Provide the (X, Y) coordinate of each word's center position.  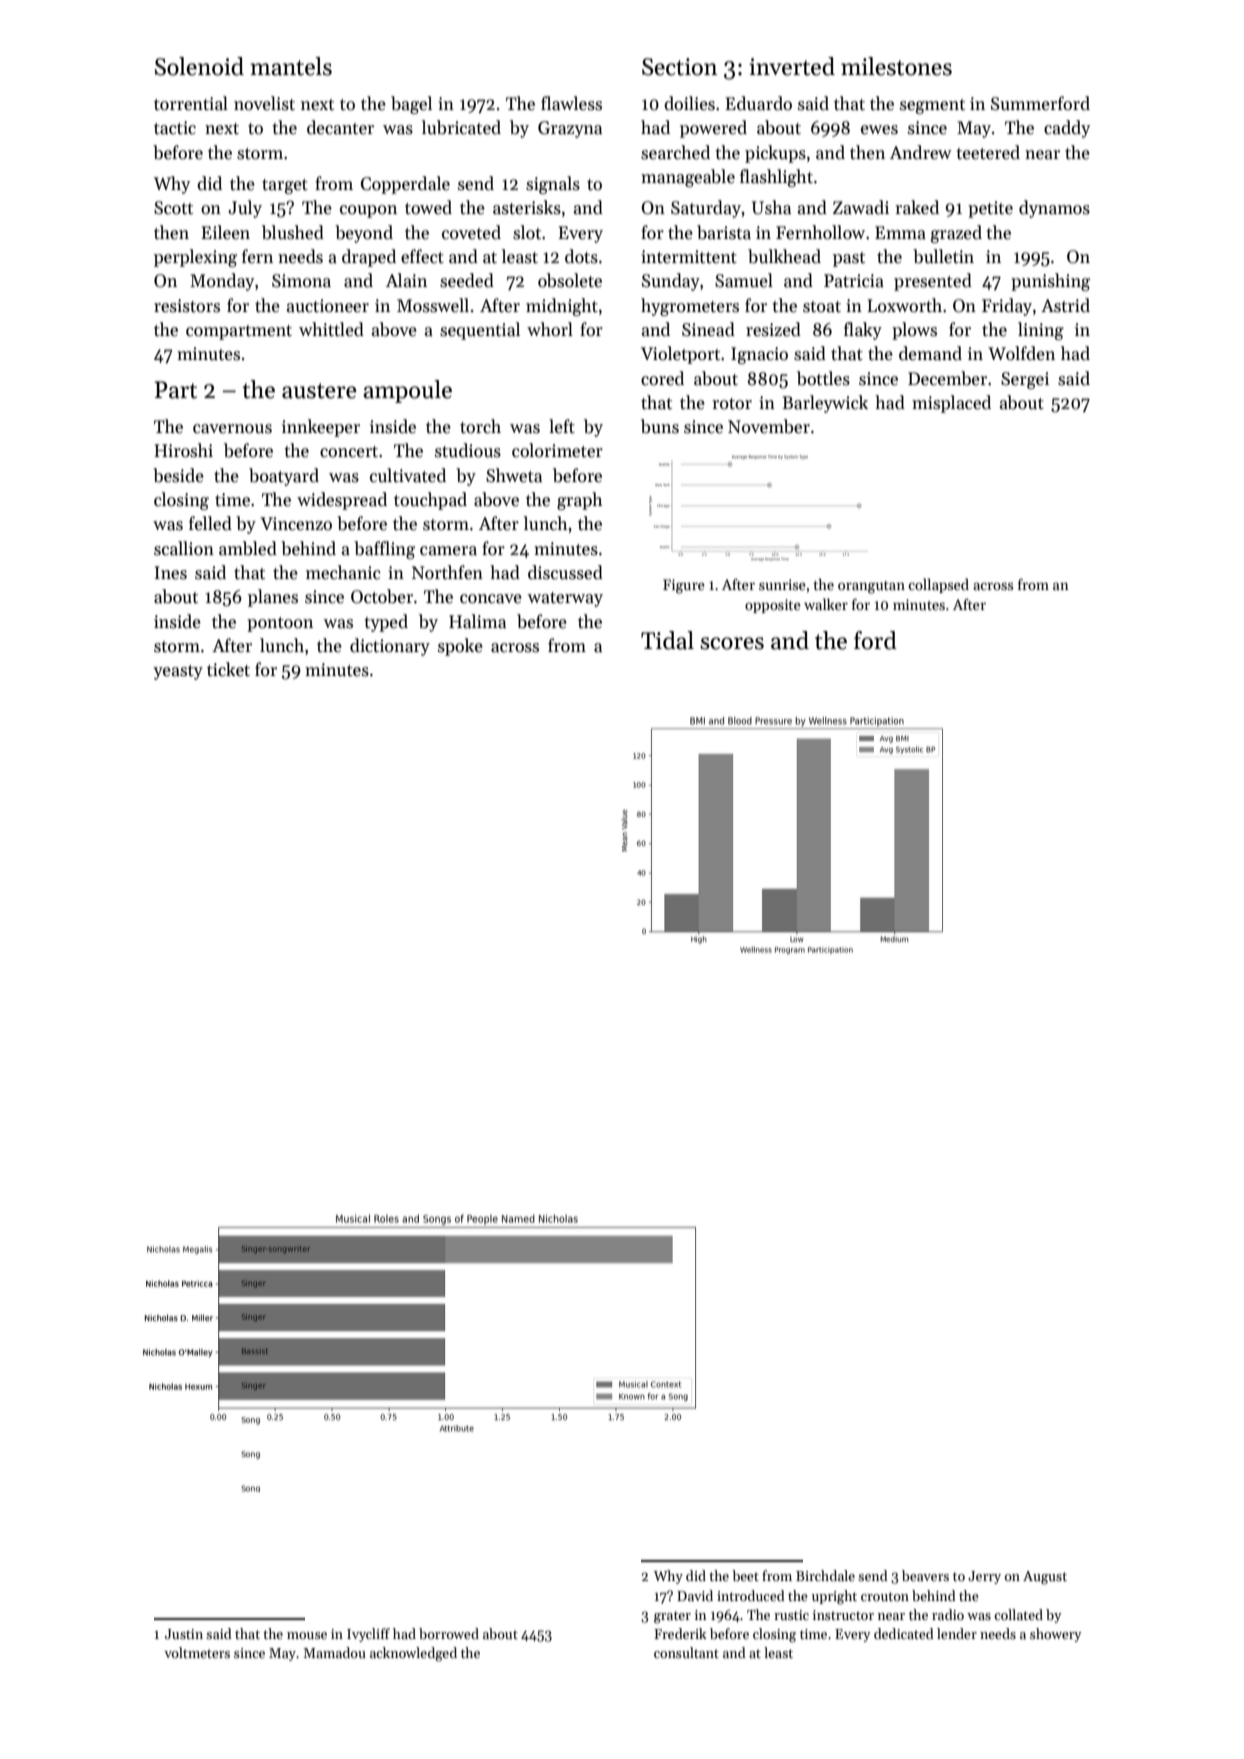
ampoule (407, 391)
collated (1018, 1614)
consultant (686, 1652)
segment (932, 106)
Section (679, 67)
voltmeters (197, 1652)
